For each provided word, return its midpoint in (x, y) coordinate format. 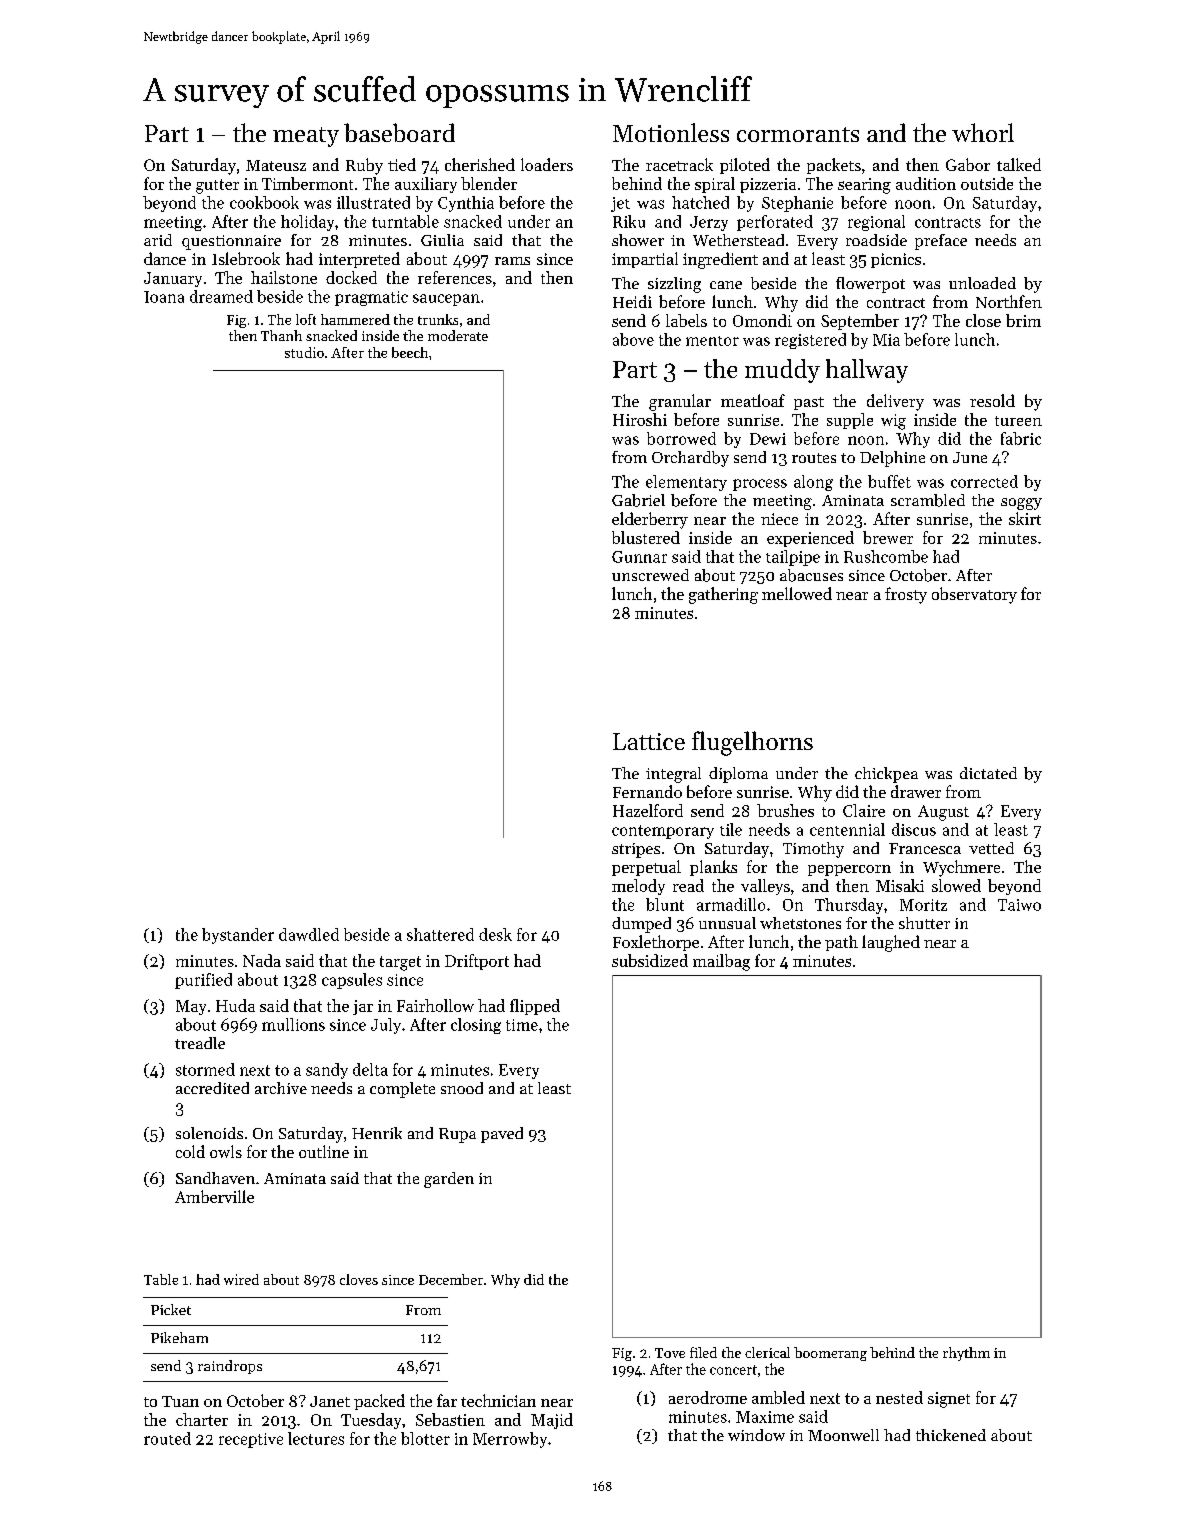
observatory (974, 595)
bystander (238, 936)
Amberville (214, 1196)
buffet (889, 481)
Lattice (649, 741)
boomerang (830, 1354)
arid (158, 240)
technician (498, 1400)
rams (512, 261)
